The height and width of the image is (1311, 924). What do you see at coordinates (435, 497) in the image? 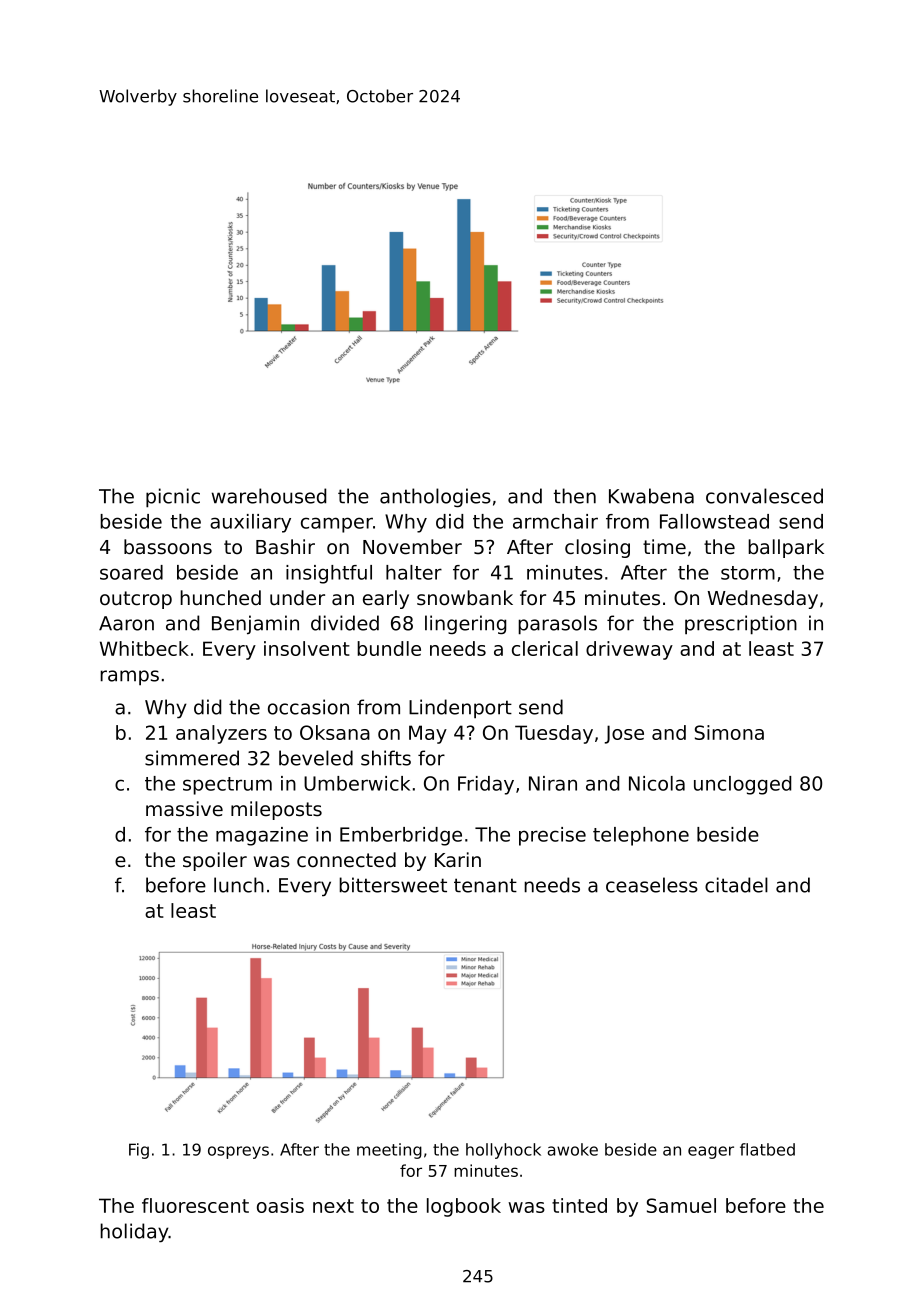
I see `anthologies` at bounding box center [435, 497].
